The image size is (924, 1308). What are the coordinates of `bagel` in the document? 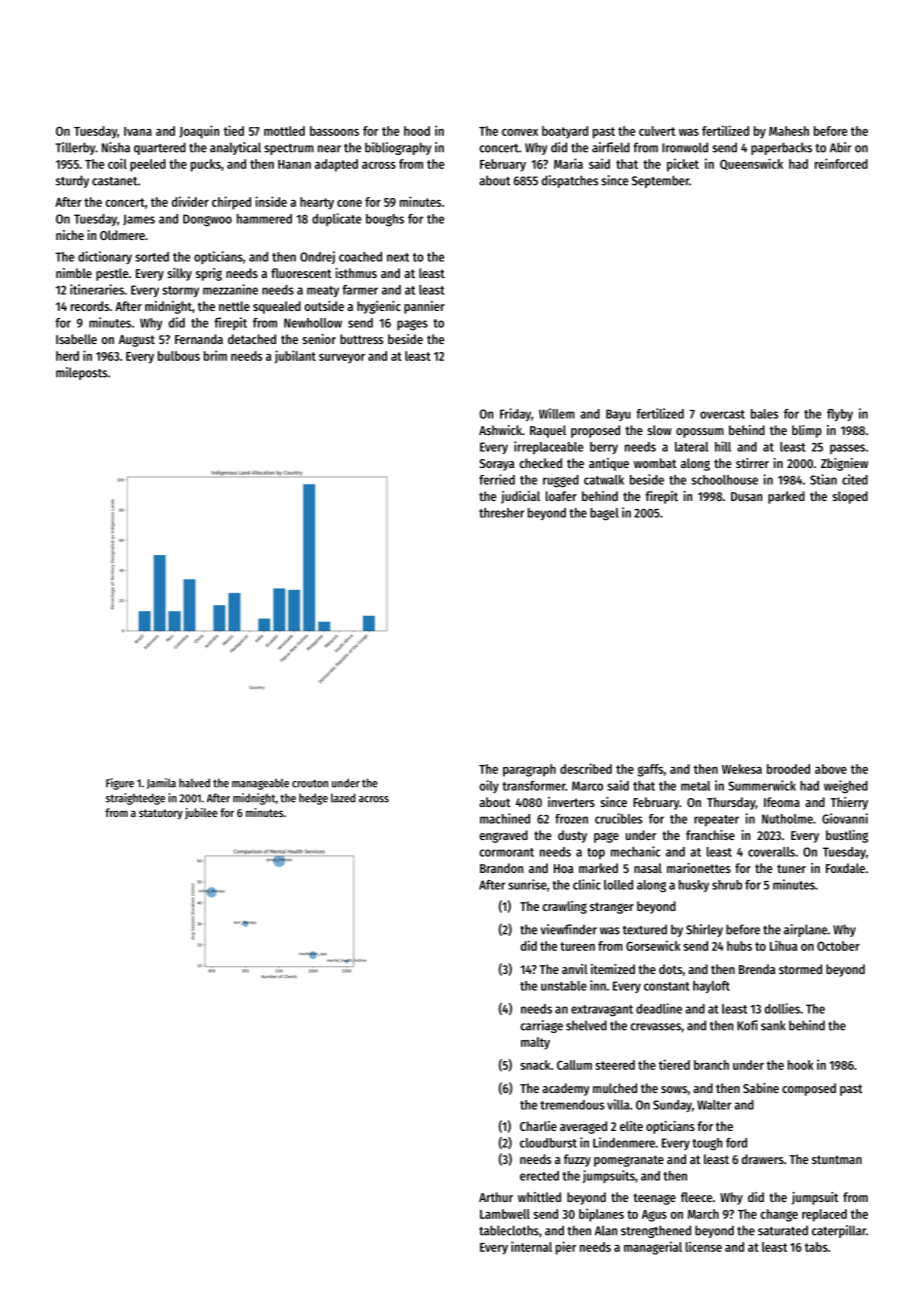 It's located at (604, 514).
